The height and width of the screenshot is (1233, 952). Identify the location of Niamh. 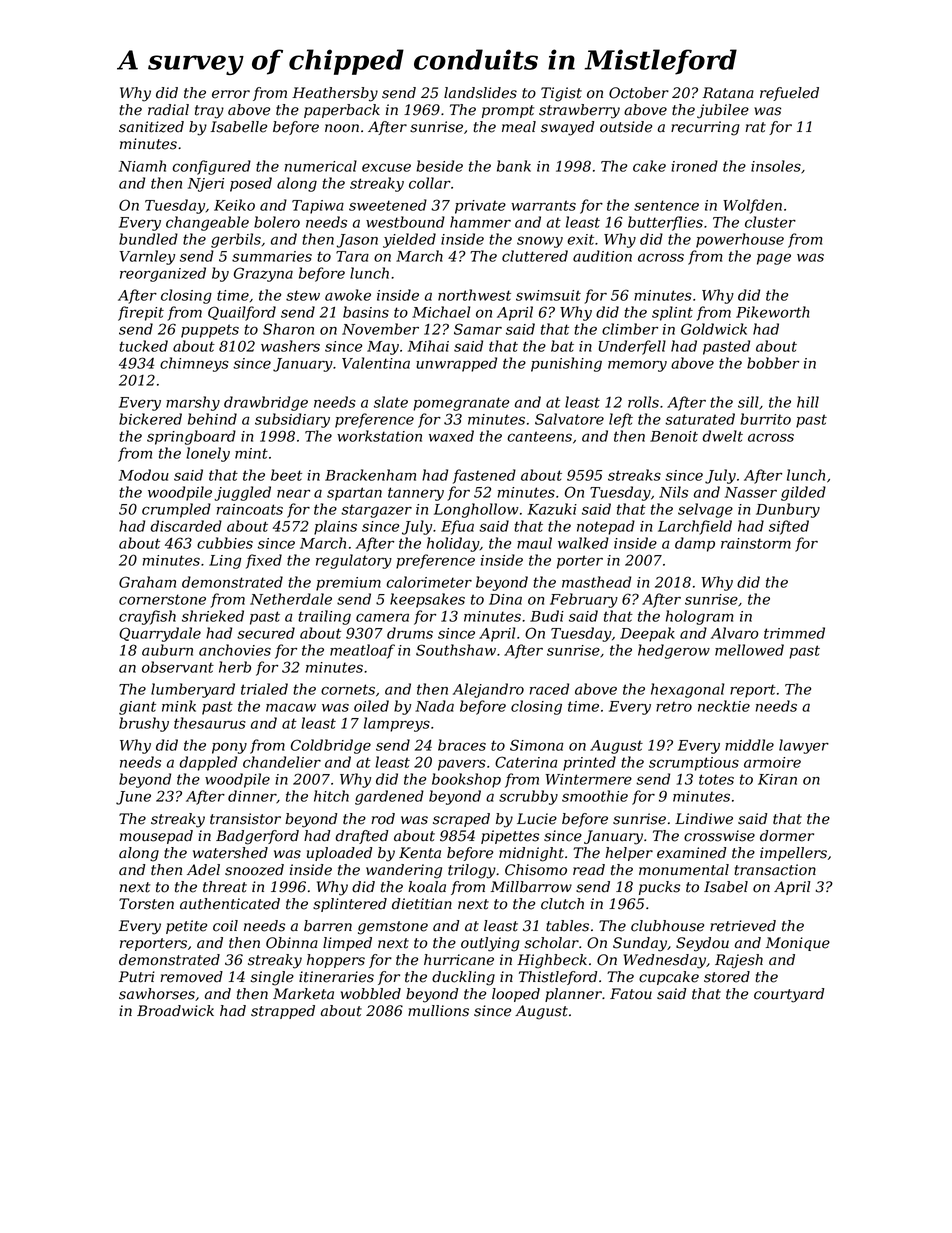
(142, 166).
